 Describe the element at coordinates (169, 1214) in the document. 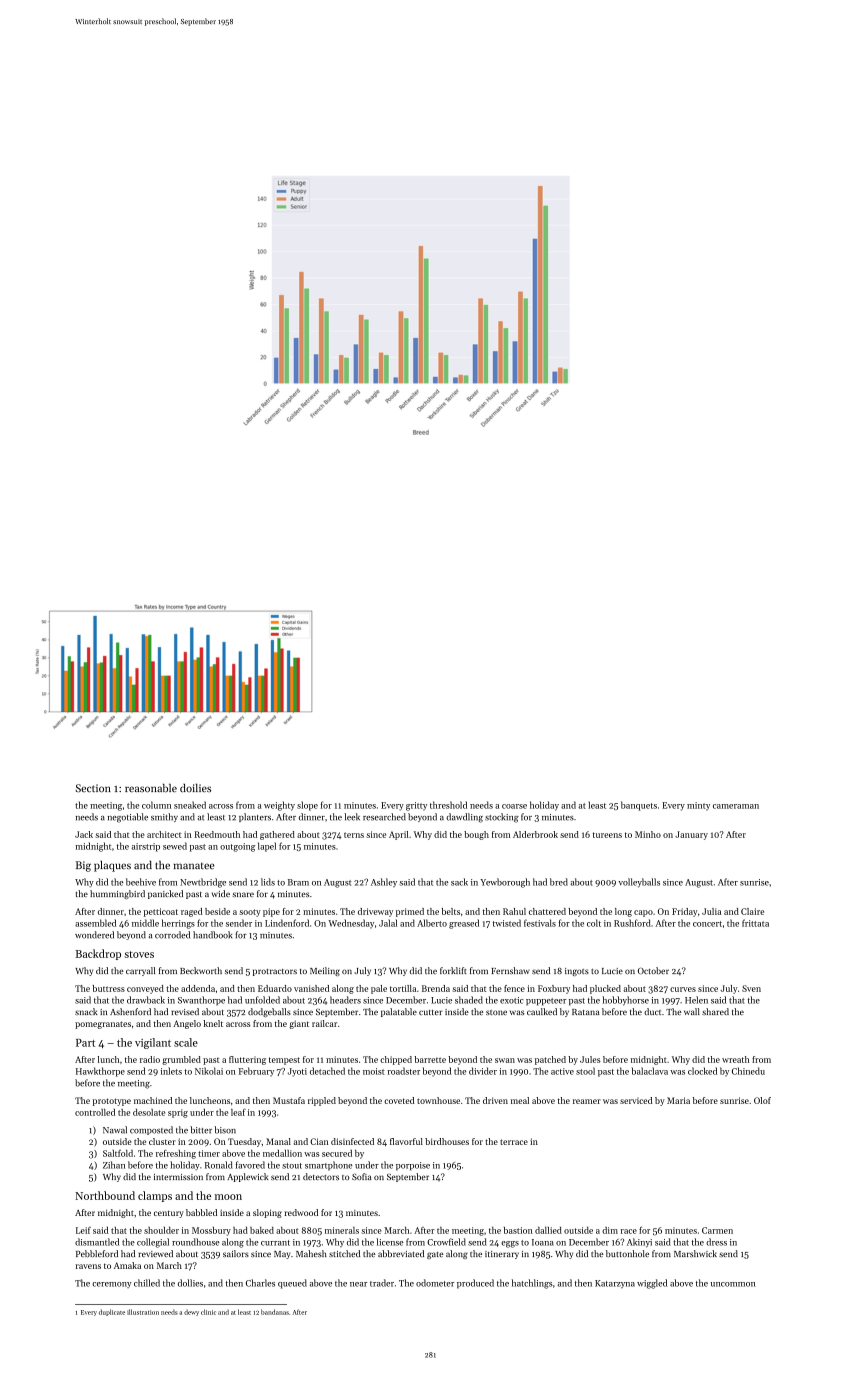

I see `century` at that location.
